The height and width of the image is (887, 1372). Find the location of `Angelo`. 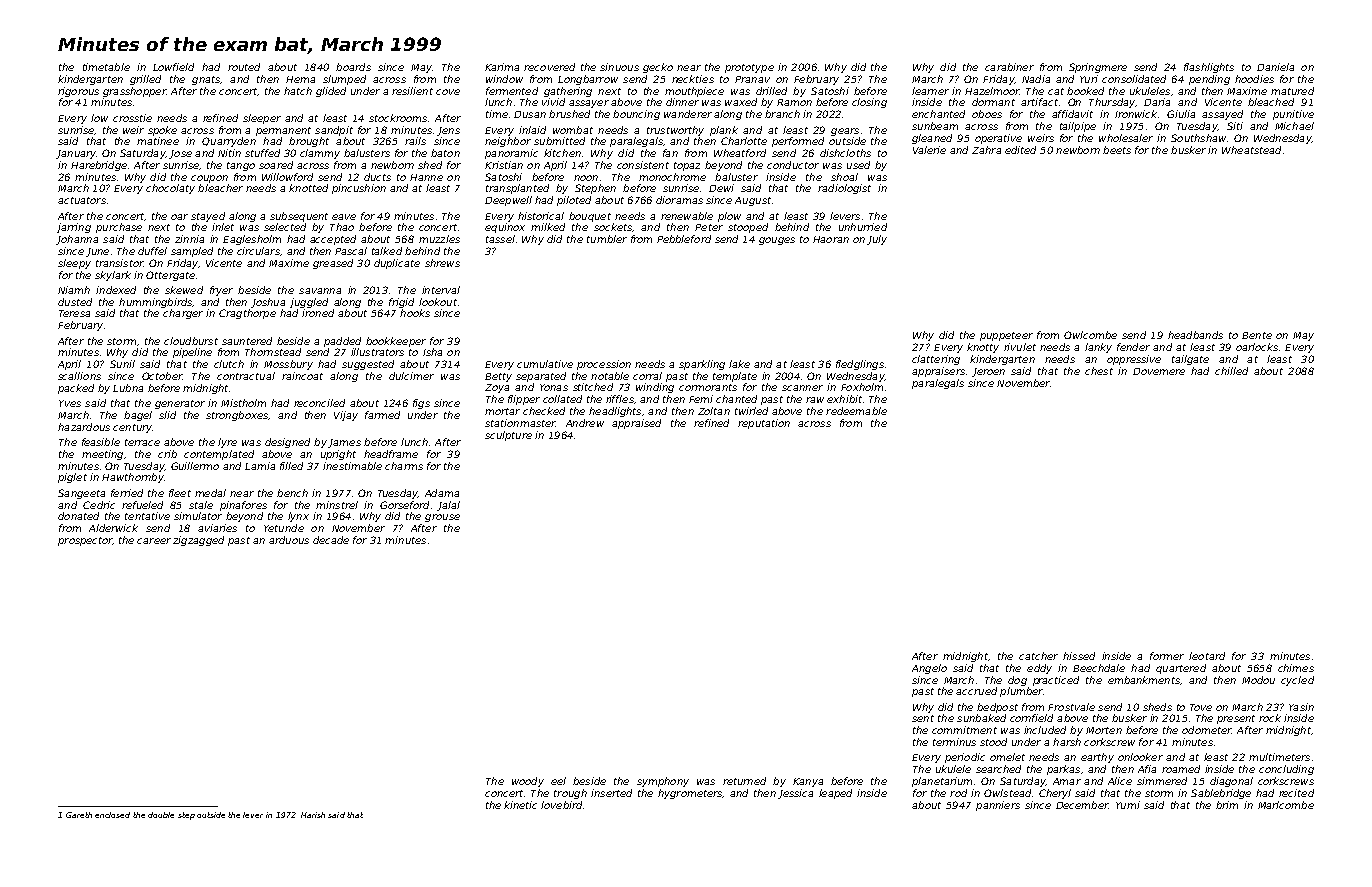

Angelo is located at coordinates (929, 669).
